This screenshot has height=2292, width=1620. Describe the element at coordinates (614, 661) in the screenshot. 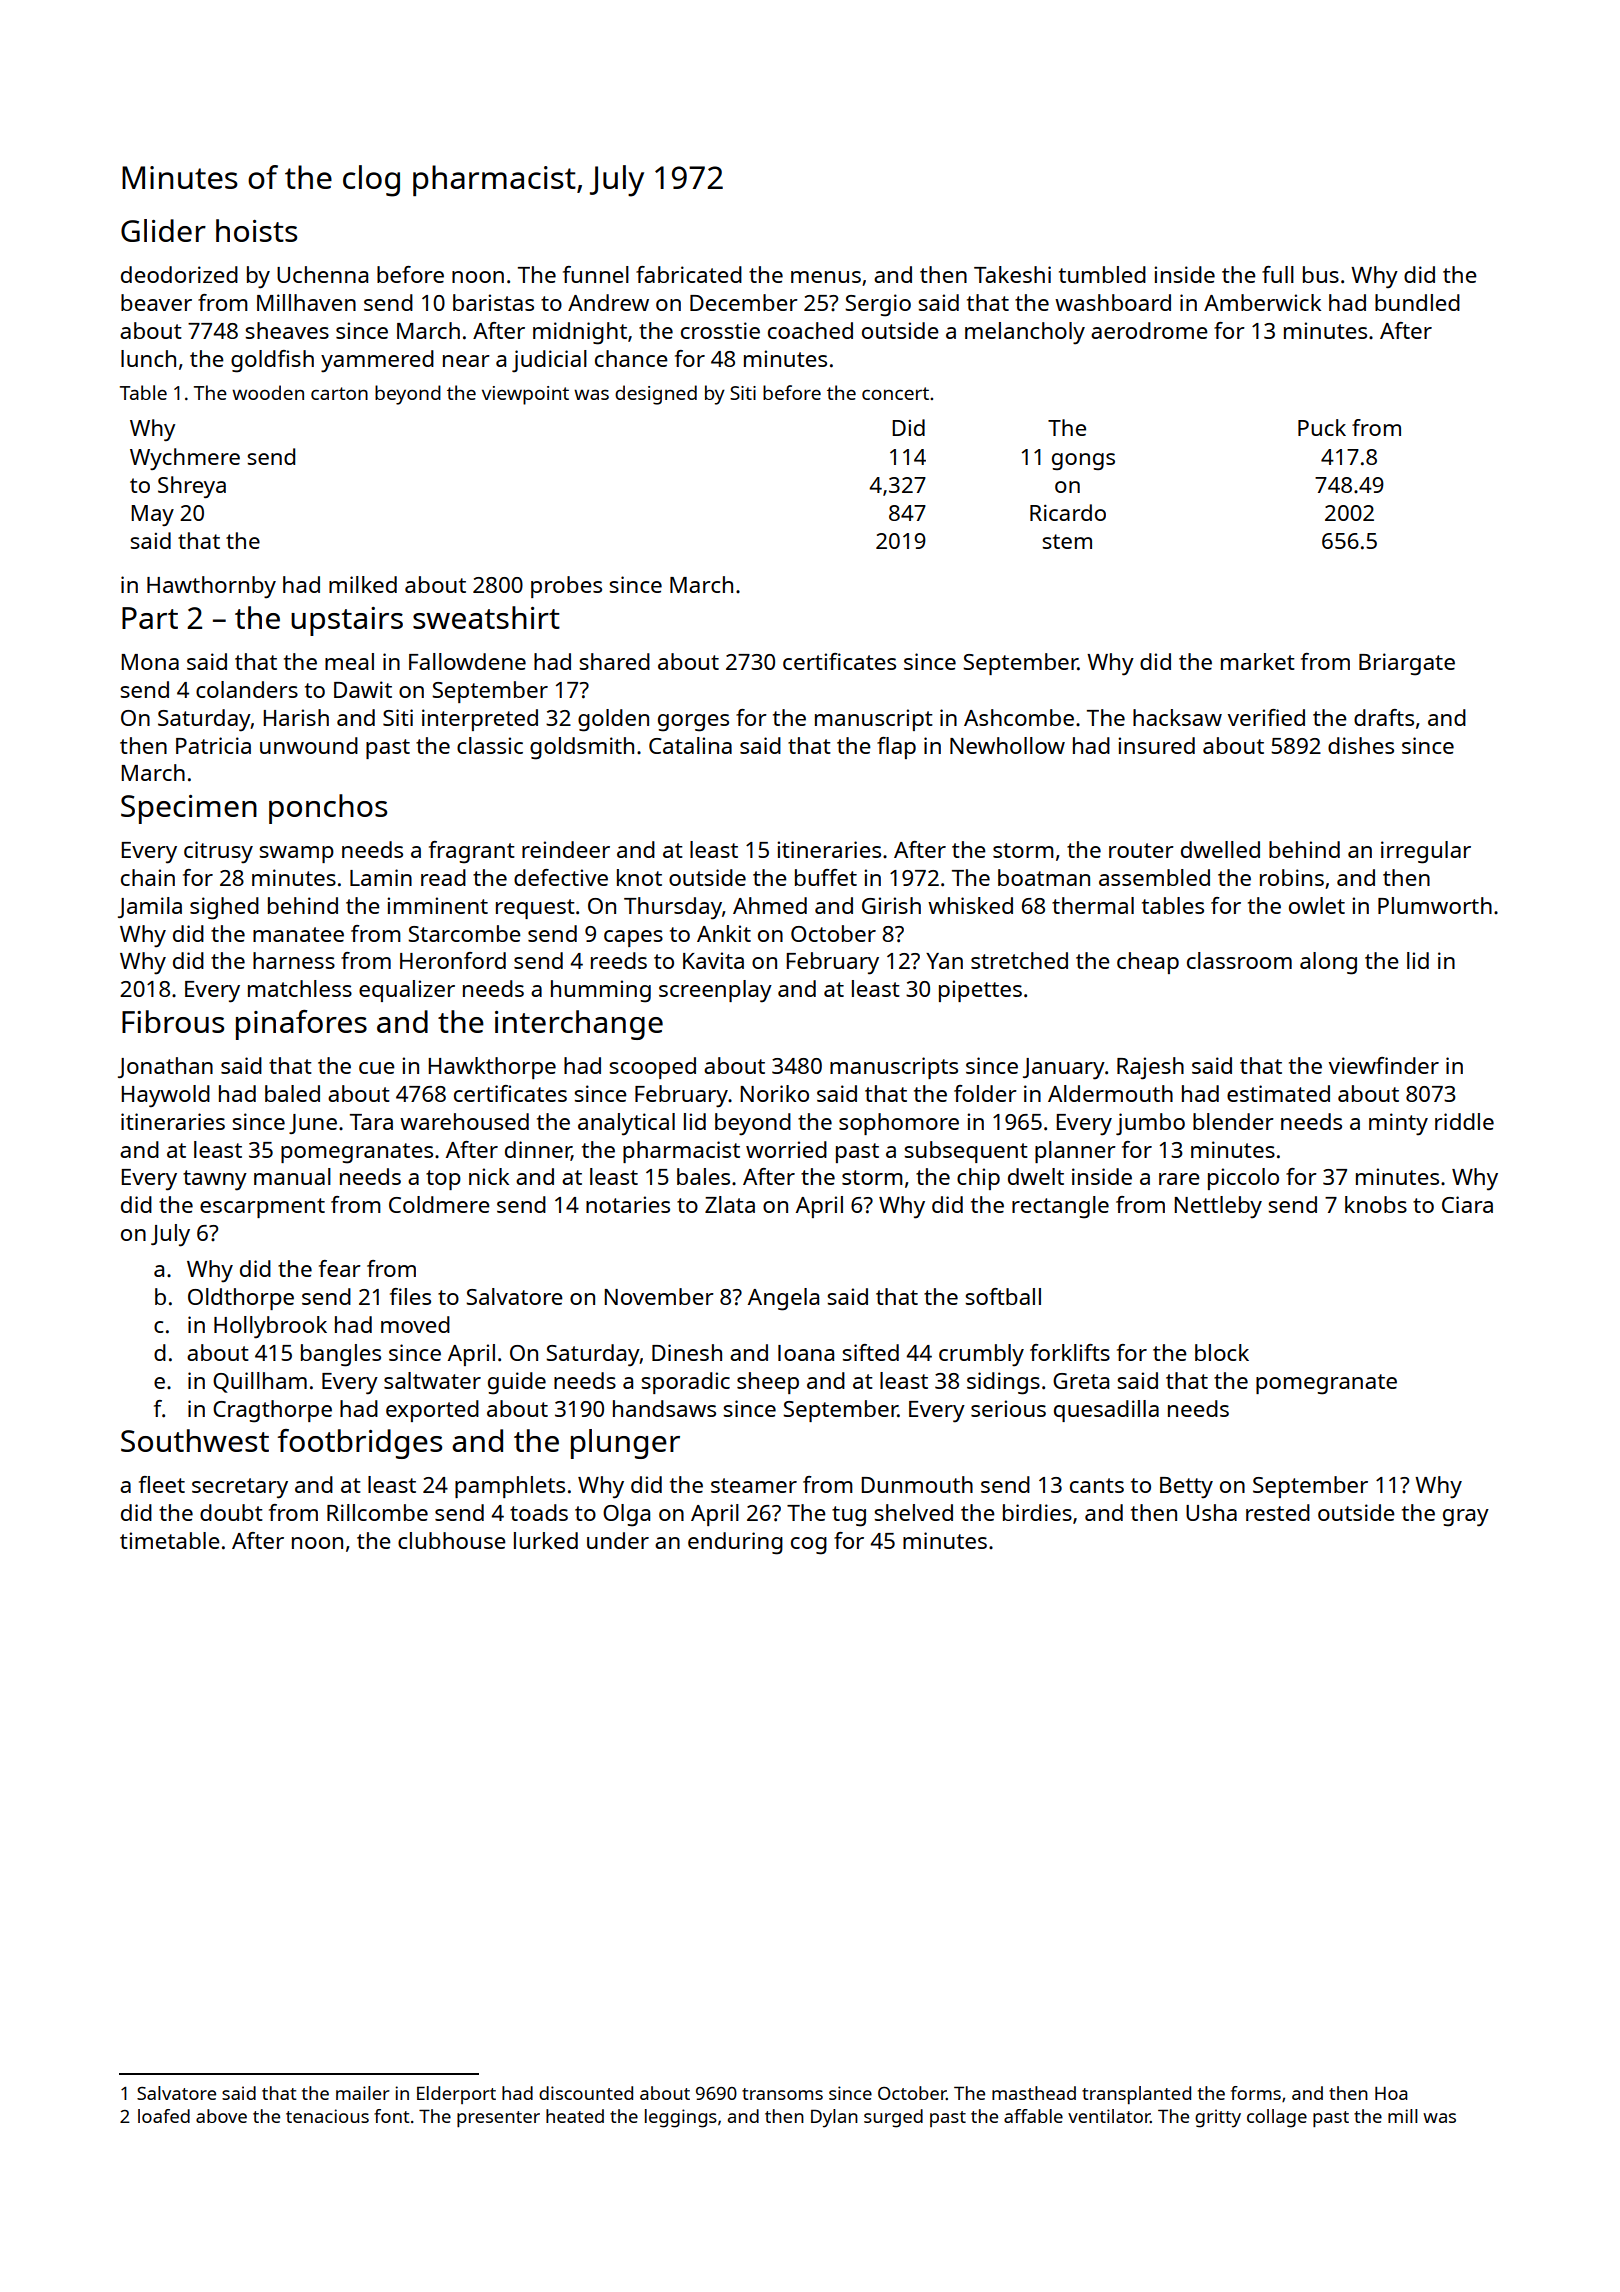

I see `shared` at that location.
